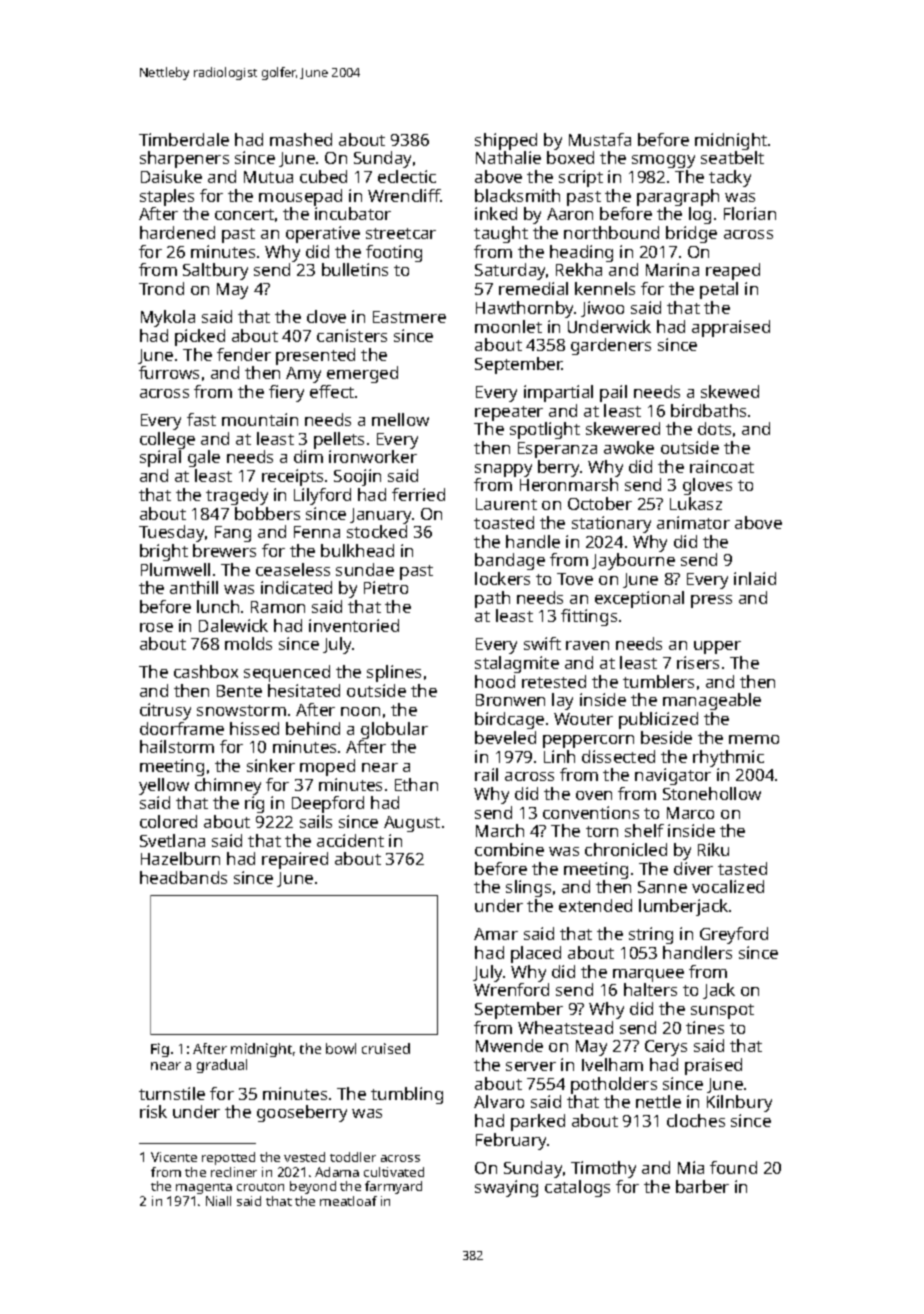 Image resolution: width=924 pixels, height=1314 pixels. What do you see at coordinates (750, 213) in the page?
I see `Florian` at bounding box center [750, 213].
